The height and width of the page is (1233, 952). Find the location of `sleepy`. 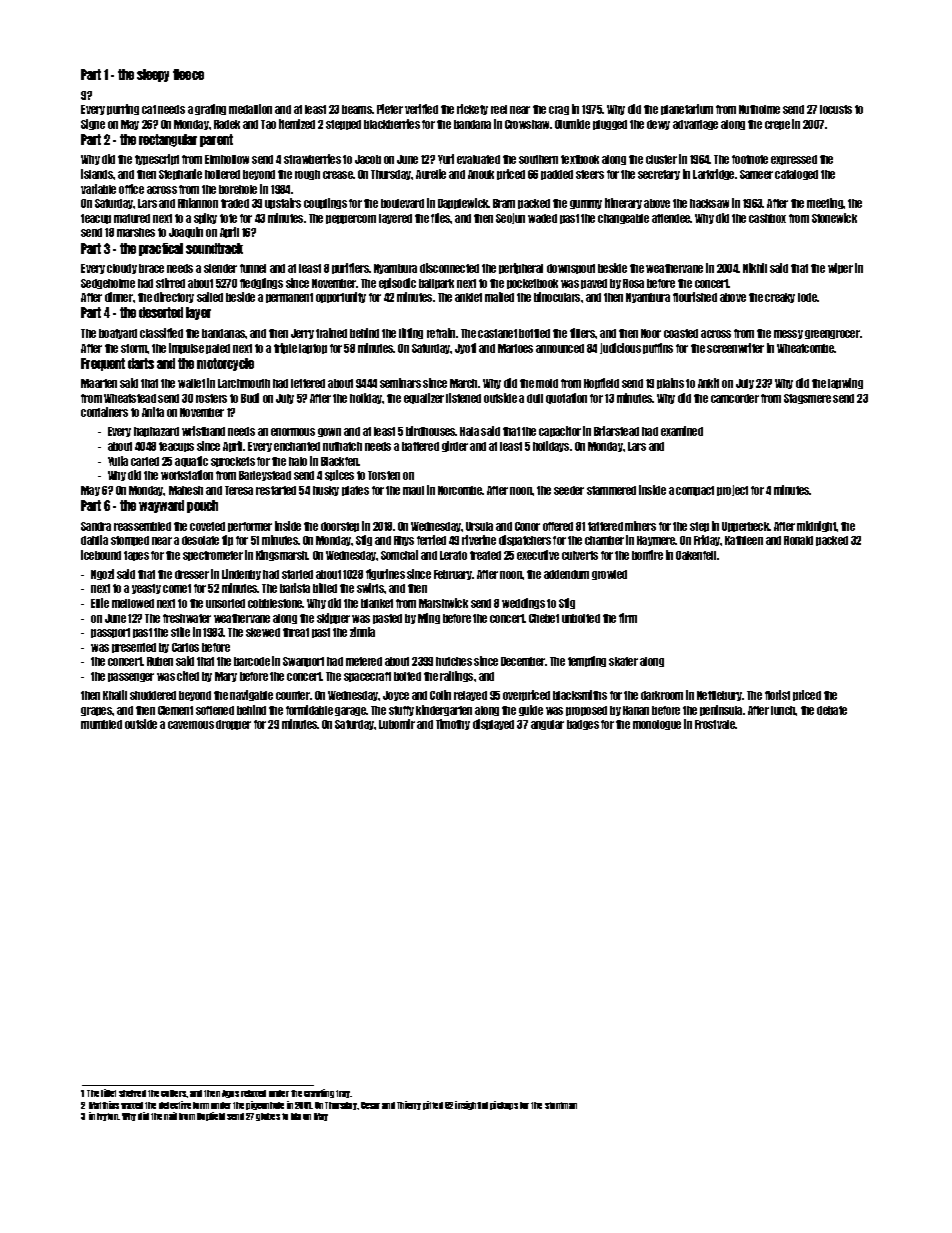

sleepy is located at coordinates (153, 75).
